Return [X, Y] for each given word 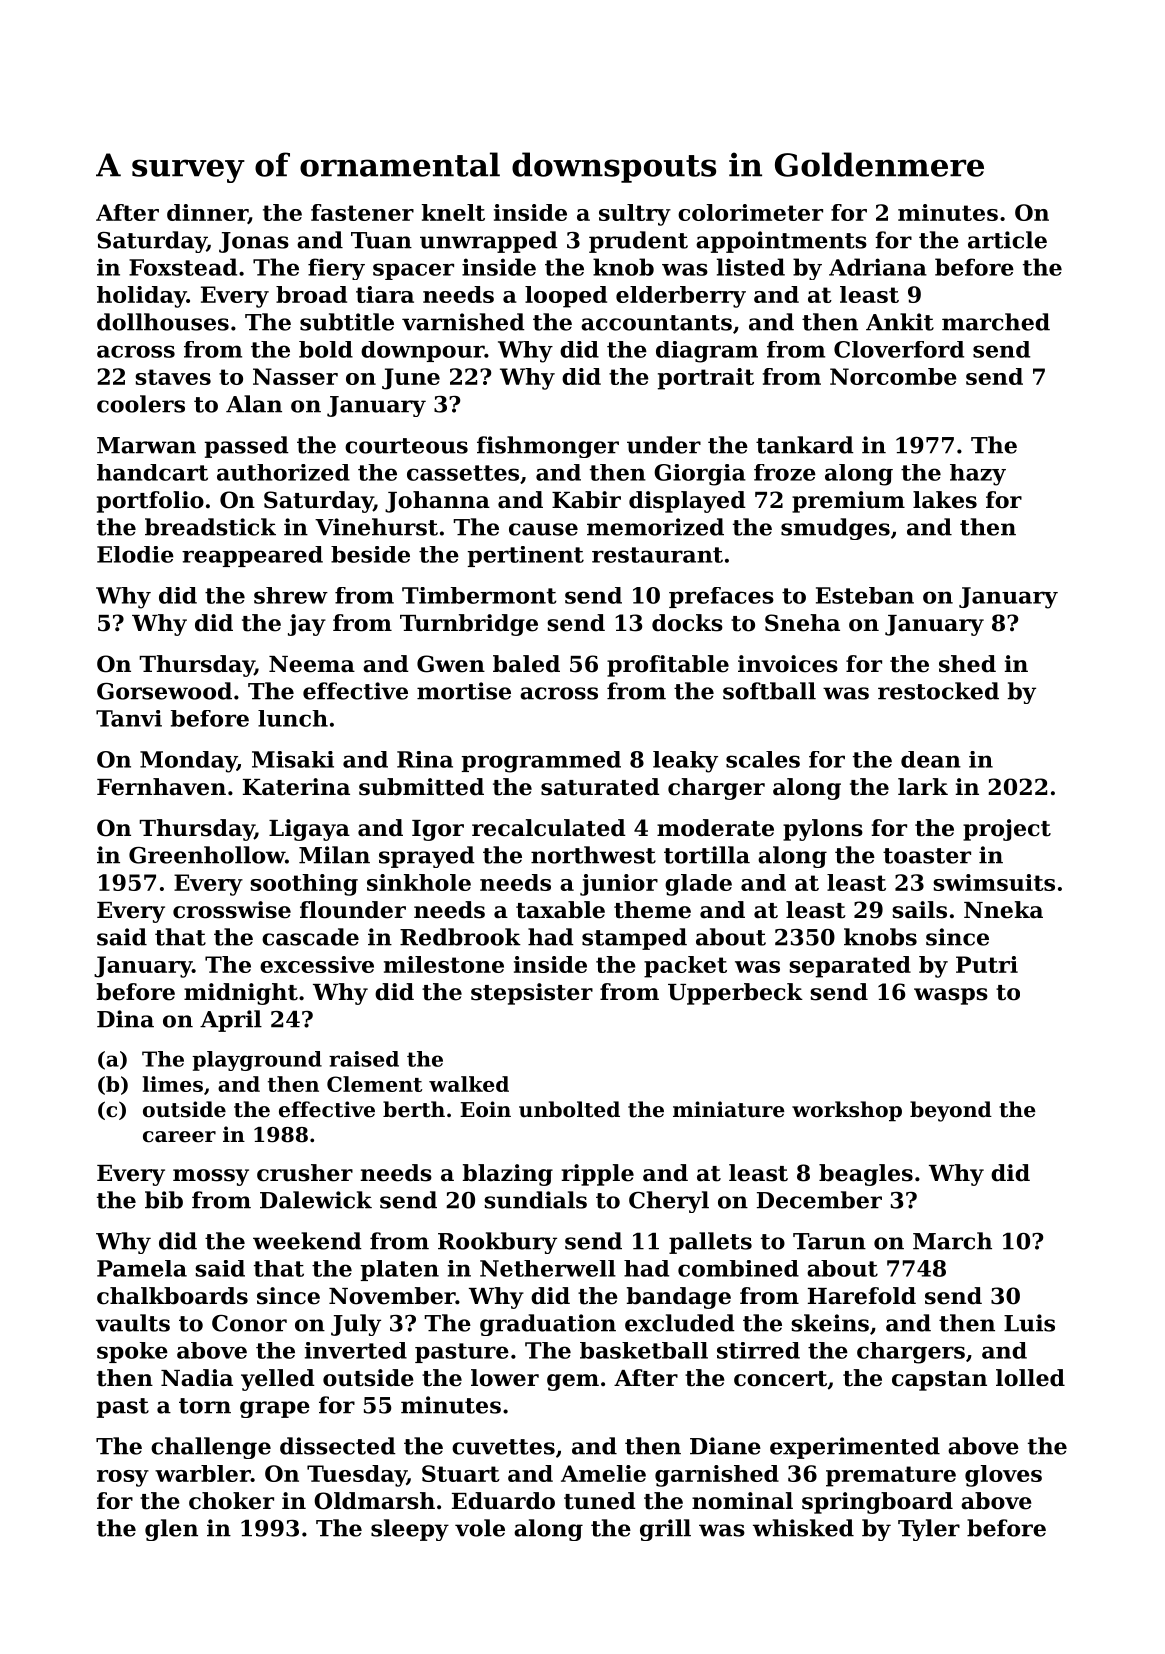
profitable [668, 666]
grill [665, 1530]
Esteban [865, 595]
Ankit [900, 322]
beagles [866, 1175]
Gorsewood [164, 691]
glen [171, 1530]
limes [173, 1084]
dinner [207, 214]
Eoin [485, 1109]
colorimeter [750, 212]
